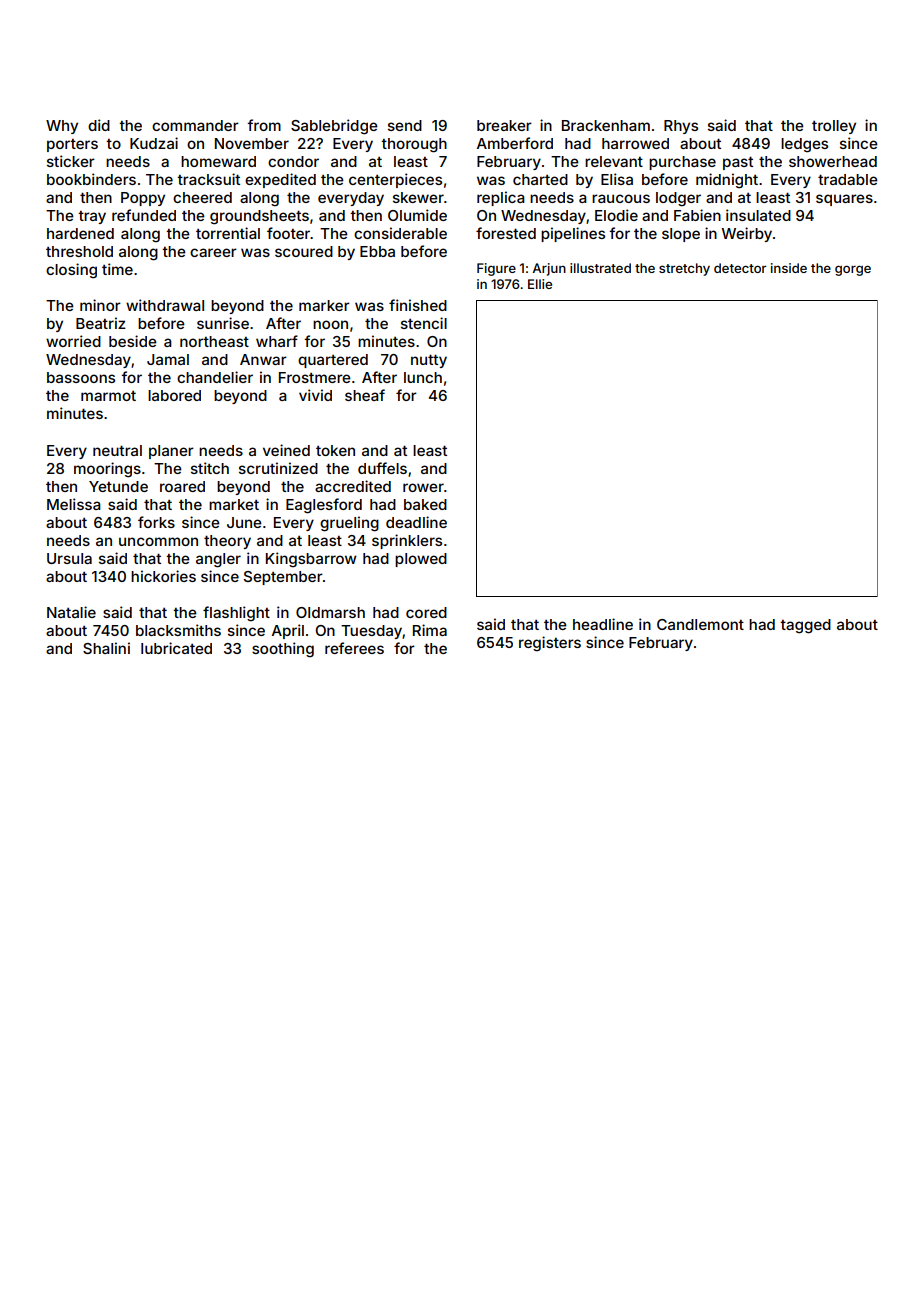  I want to click on Candlemont, so click(700, 624).
